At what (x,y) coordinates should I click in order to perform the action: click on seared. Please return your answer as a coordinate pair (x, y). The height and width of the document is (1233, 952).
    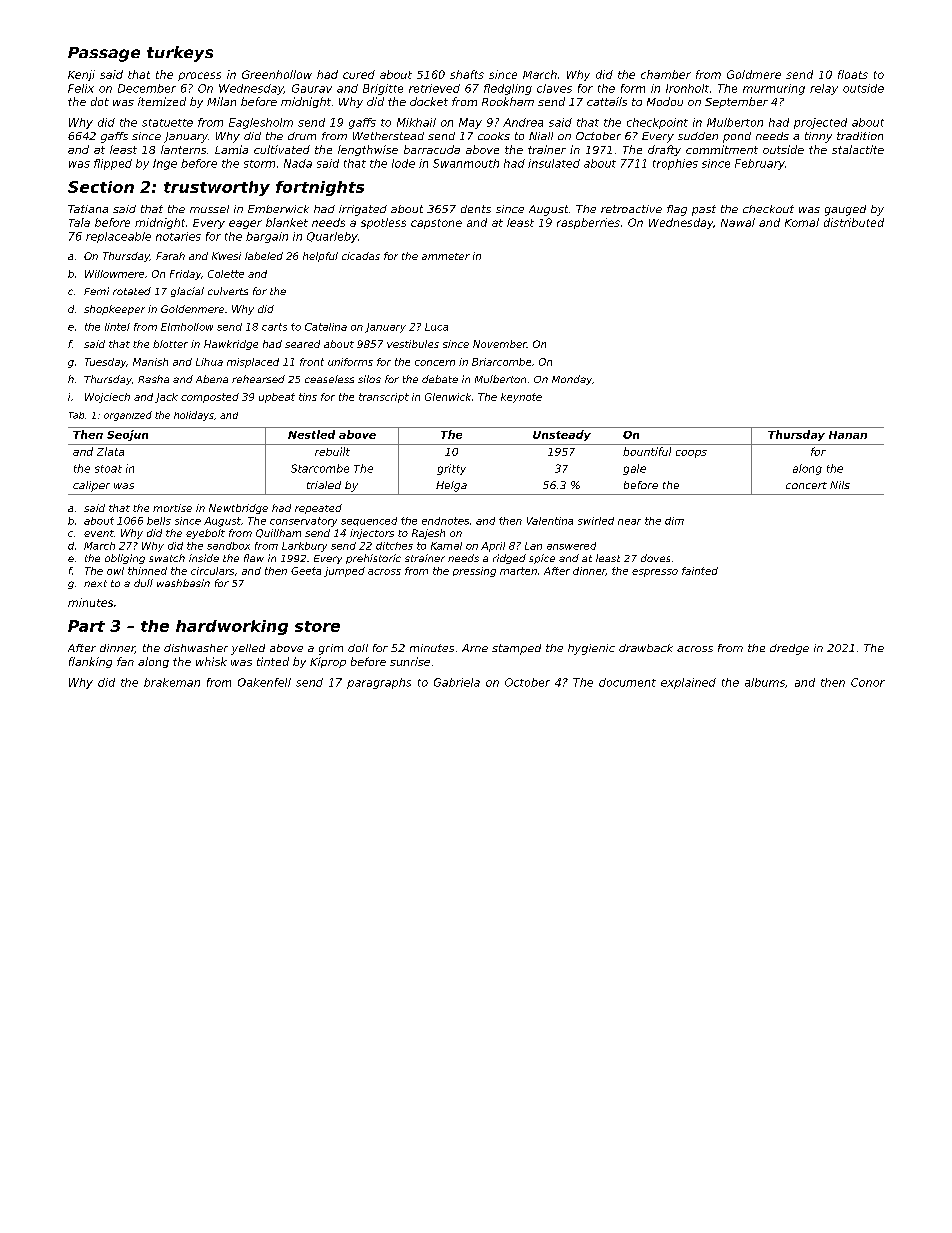
    Looking at the image, I should click on (302, 344).
